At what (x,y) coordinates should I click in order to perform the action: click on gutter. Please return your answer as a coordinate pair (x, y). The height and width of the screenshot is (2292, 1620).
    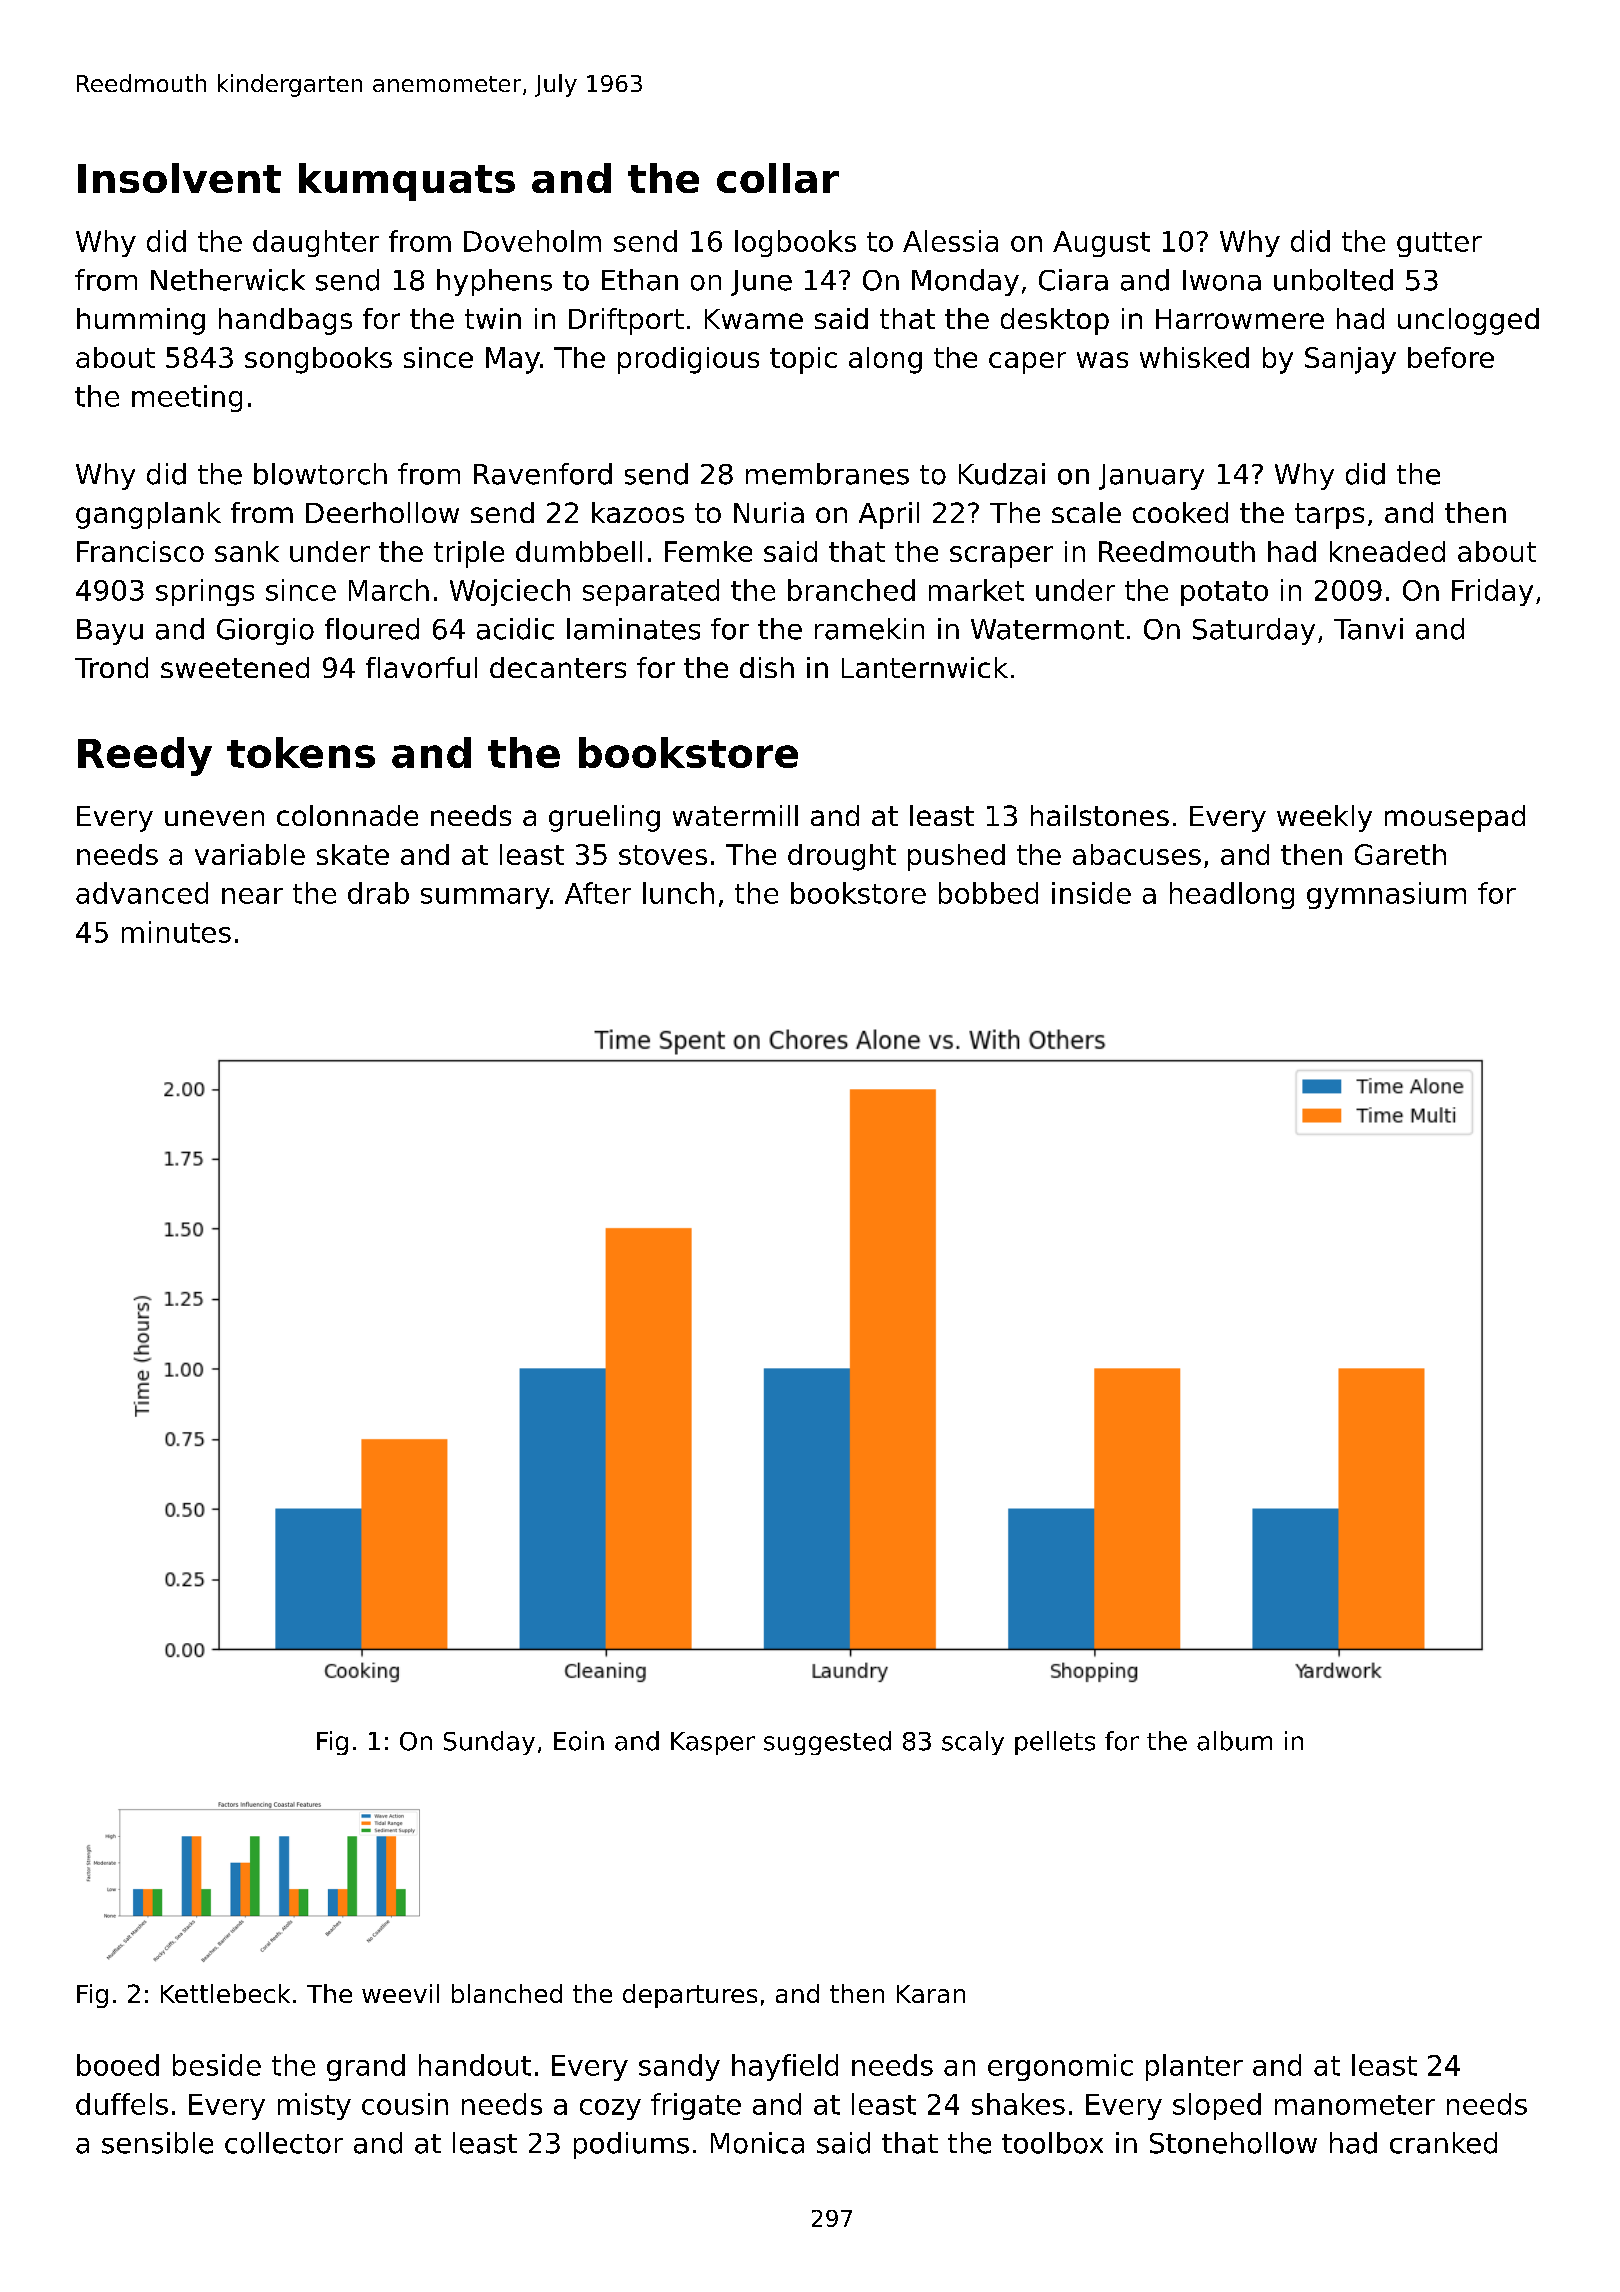
    Looking at the image, I should click on (1439, 244).
